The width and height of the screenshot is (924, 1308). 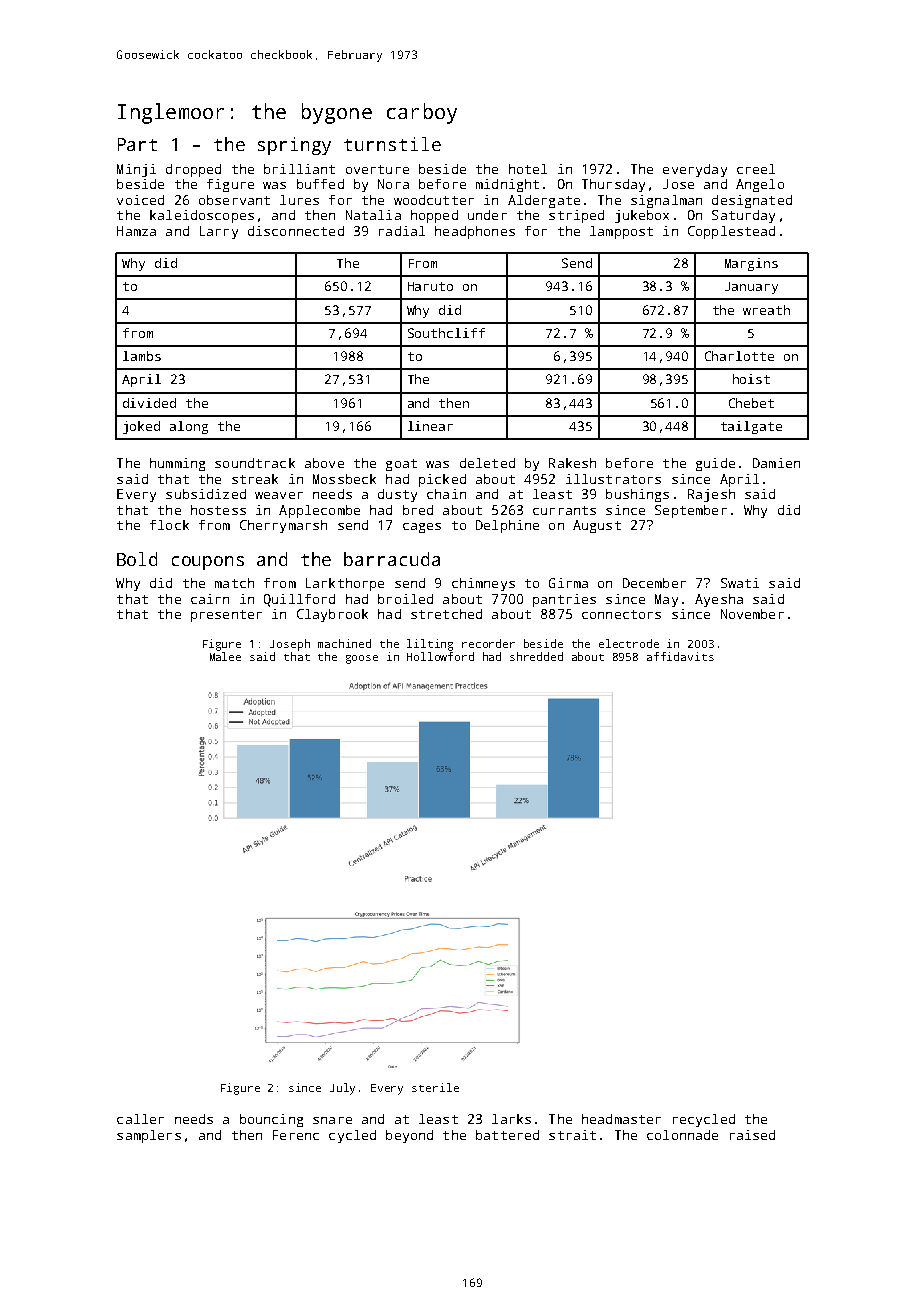 What do you see at coordinates (296, 231) in the screenshot?
I see `disconnected` at bounding box center [296, 231].
